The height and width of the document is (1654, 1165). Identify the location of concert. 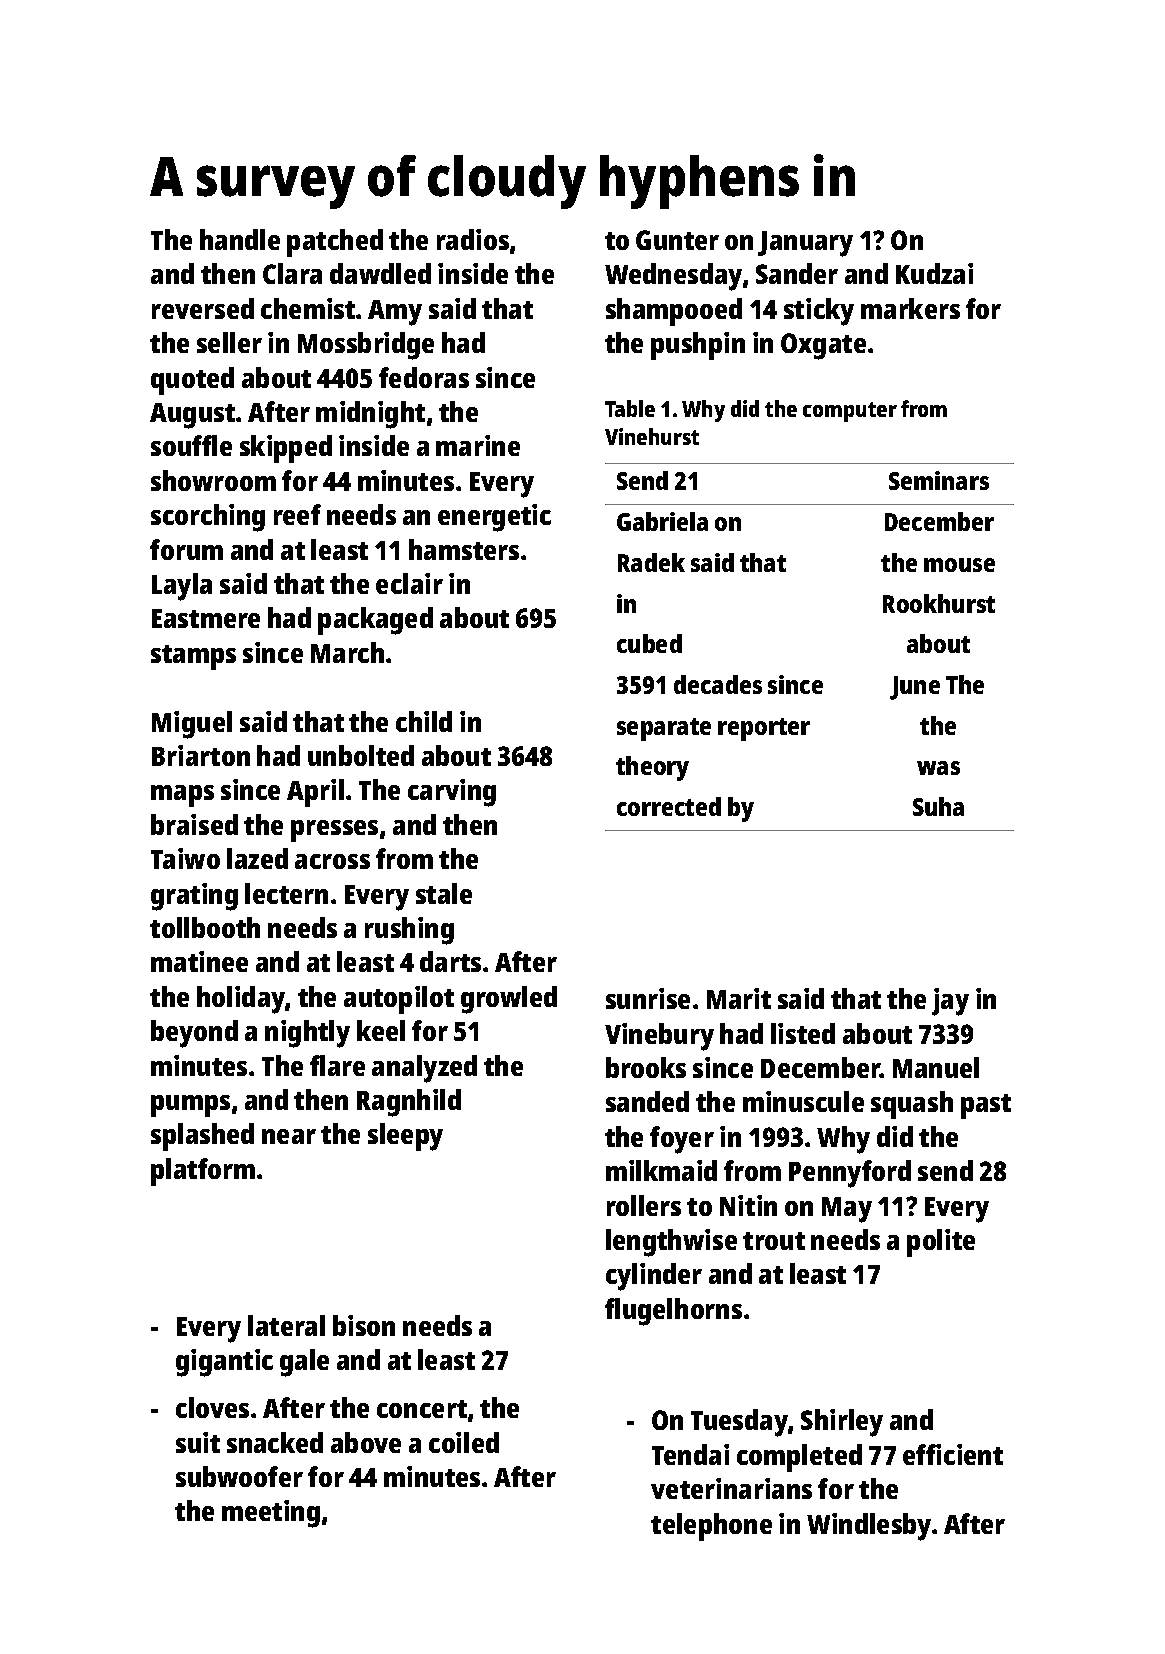
(422, 1409).
